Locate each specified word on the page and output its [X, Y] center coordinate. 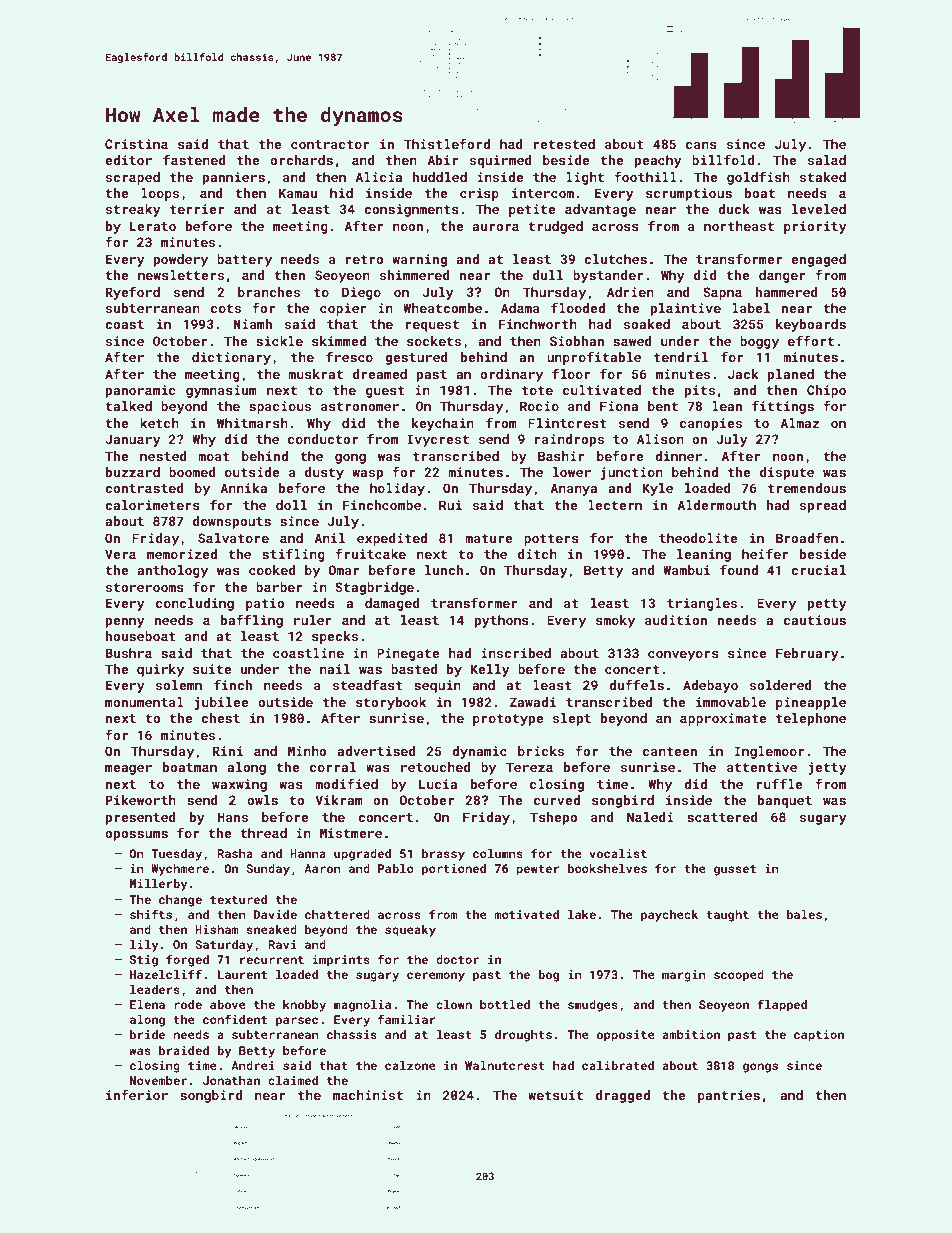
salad [827, 160]
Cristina [136, 144]
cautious [815, 620]
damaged [392, 604]
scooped [739, 976]
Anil [329, 538]
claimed [293, 1080]
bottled [505, 1004]
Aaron [322, 868]
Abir [442, 160]
